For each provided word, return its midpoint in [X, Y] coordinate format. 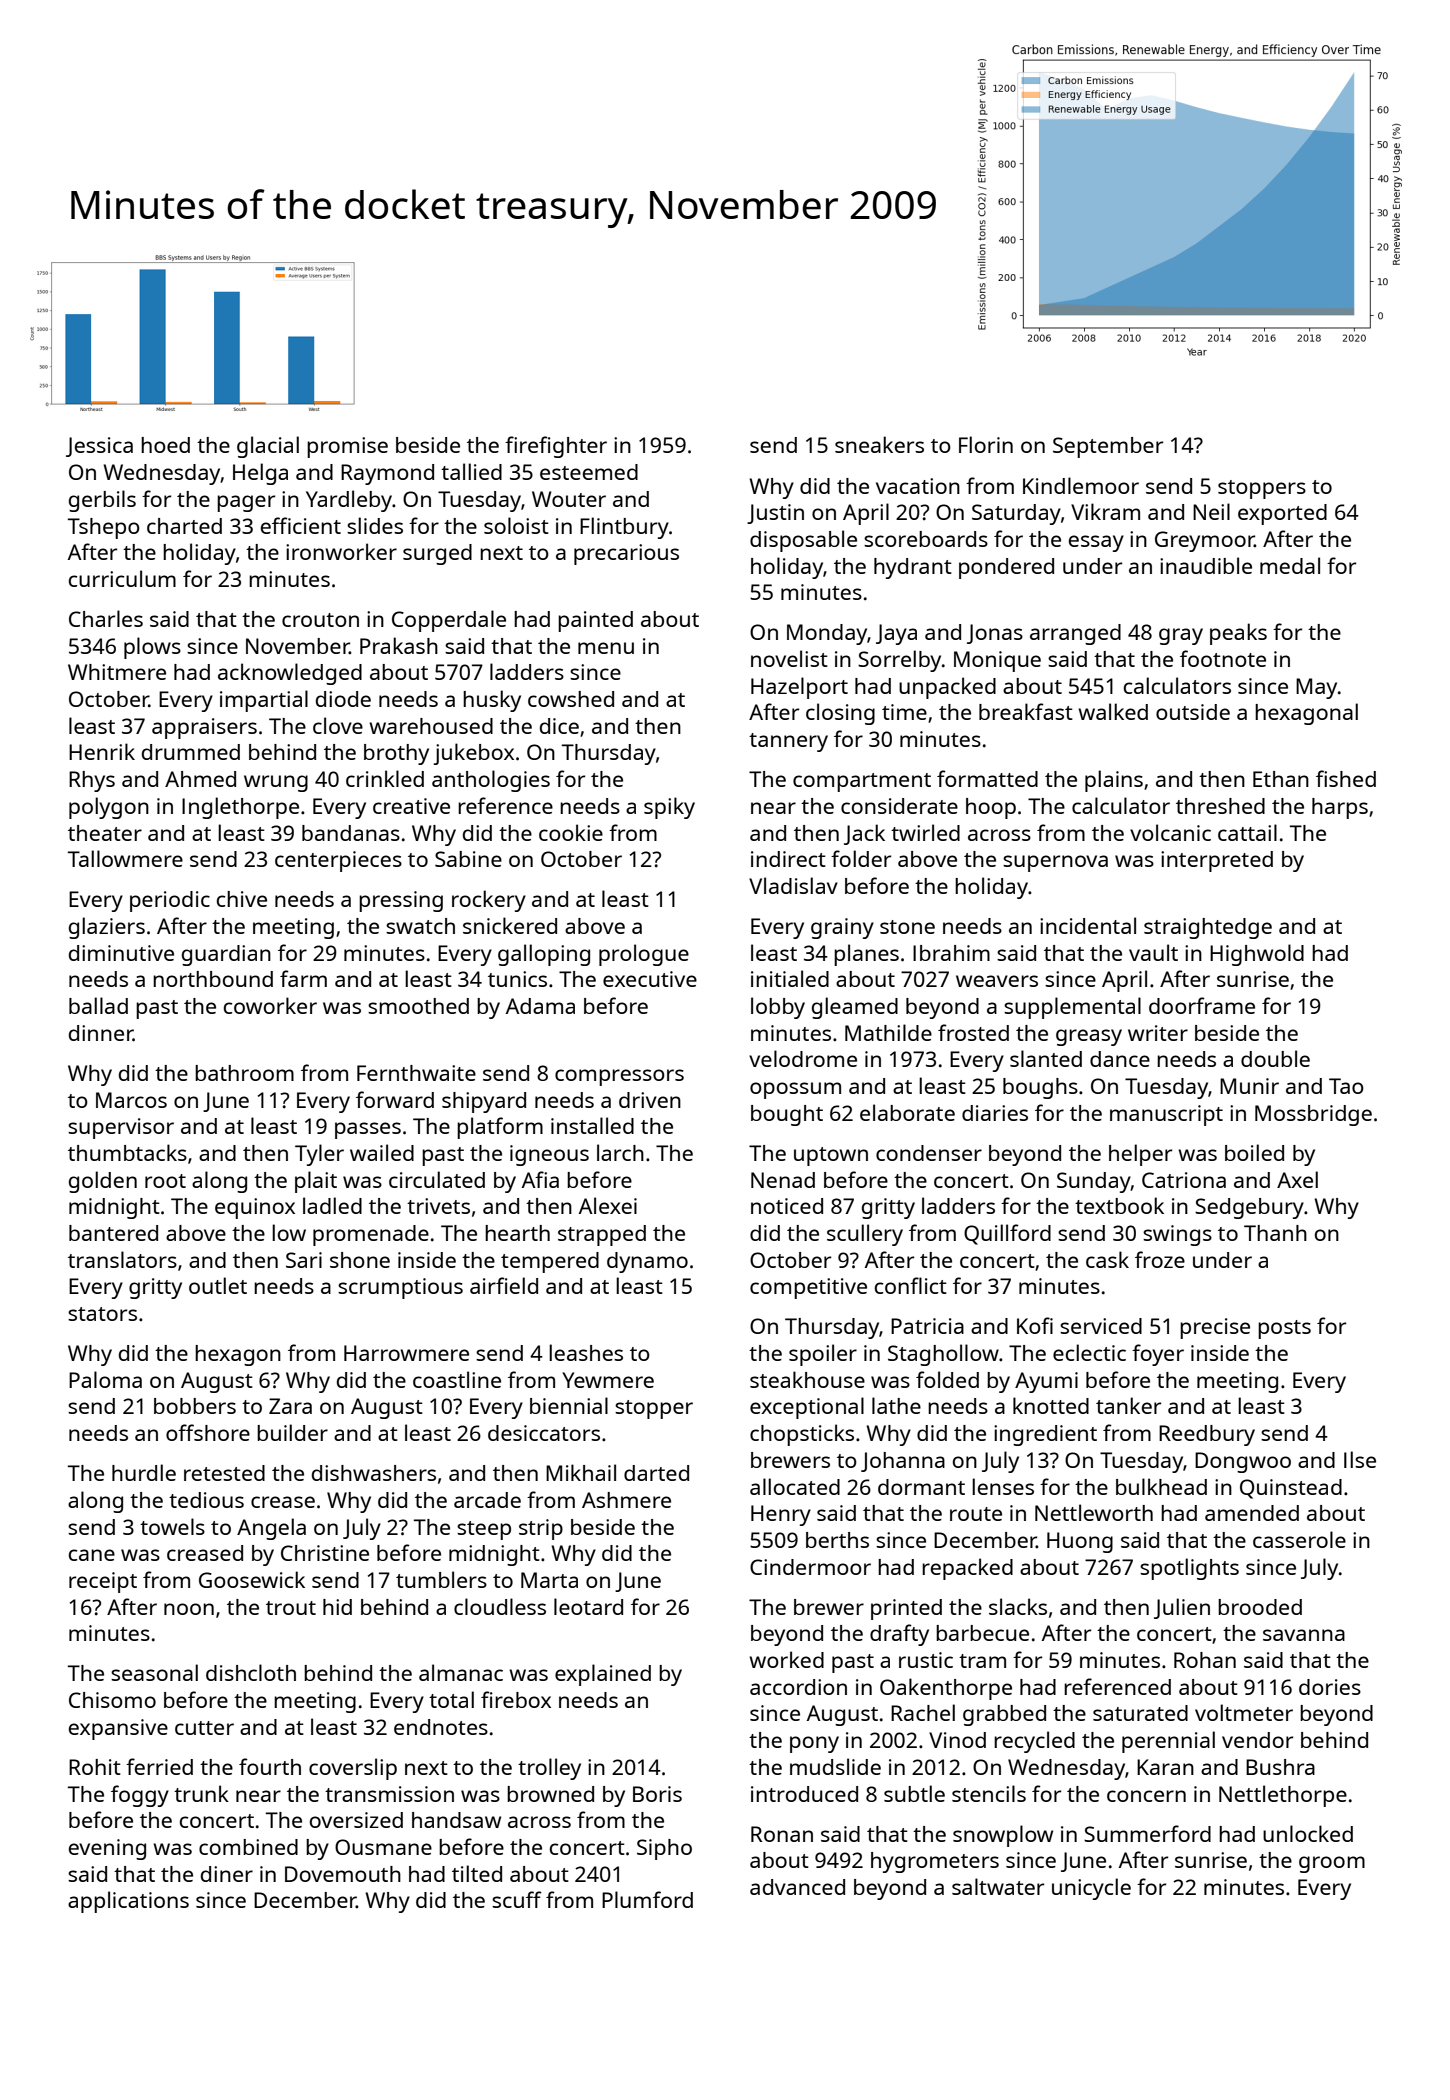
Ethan [1281, 779]
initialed [790, 978]
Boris [657, 1794]
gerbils [102, 501]
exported [1282, 514]
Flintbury [624, 528]
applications [128, 1902]
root [165, 1181]
